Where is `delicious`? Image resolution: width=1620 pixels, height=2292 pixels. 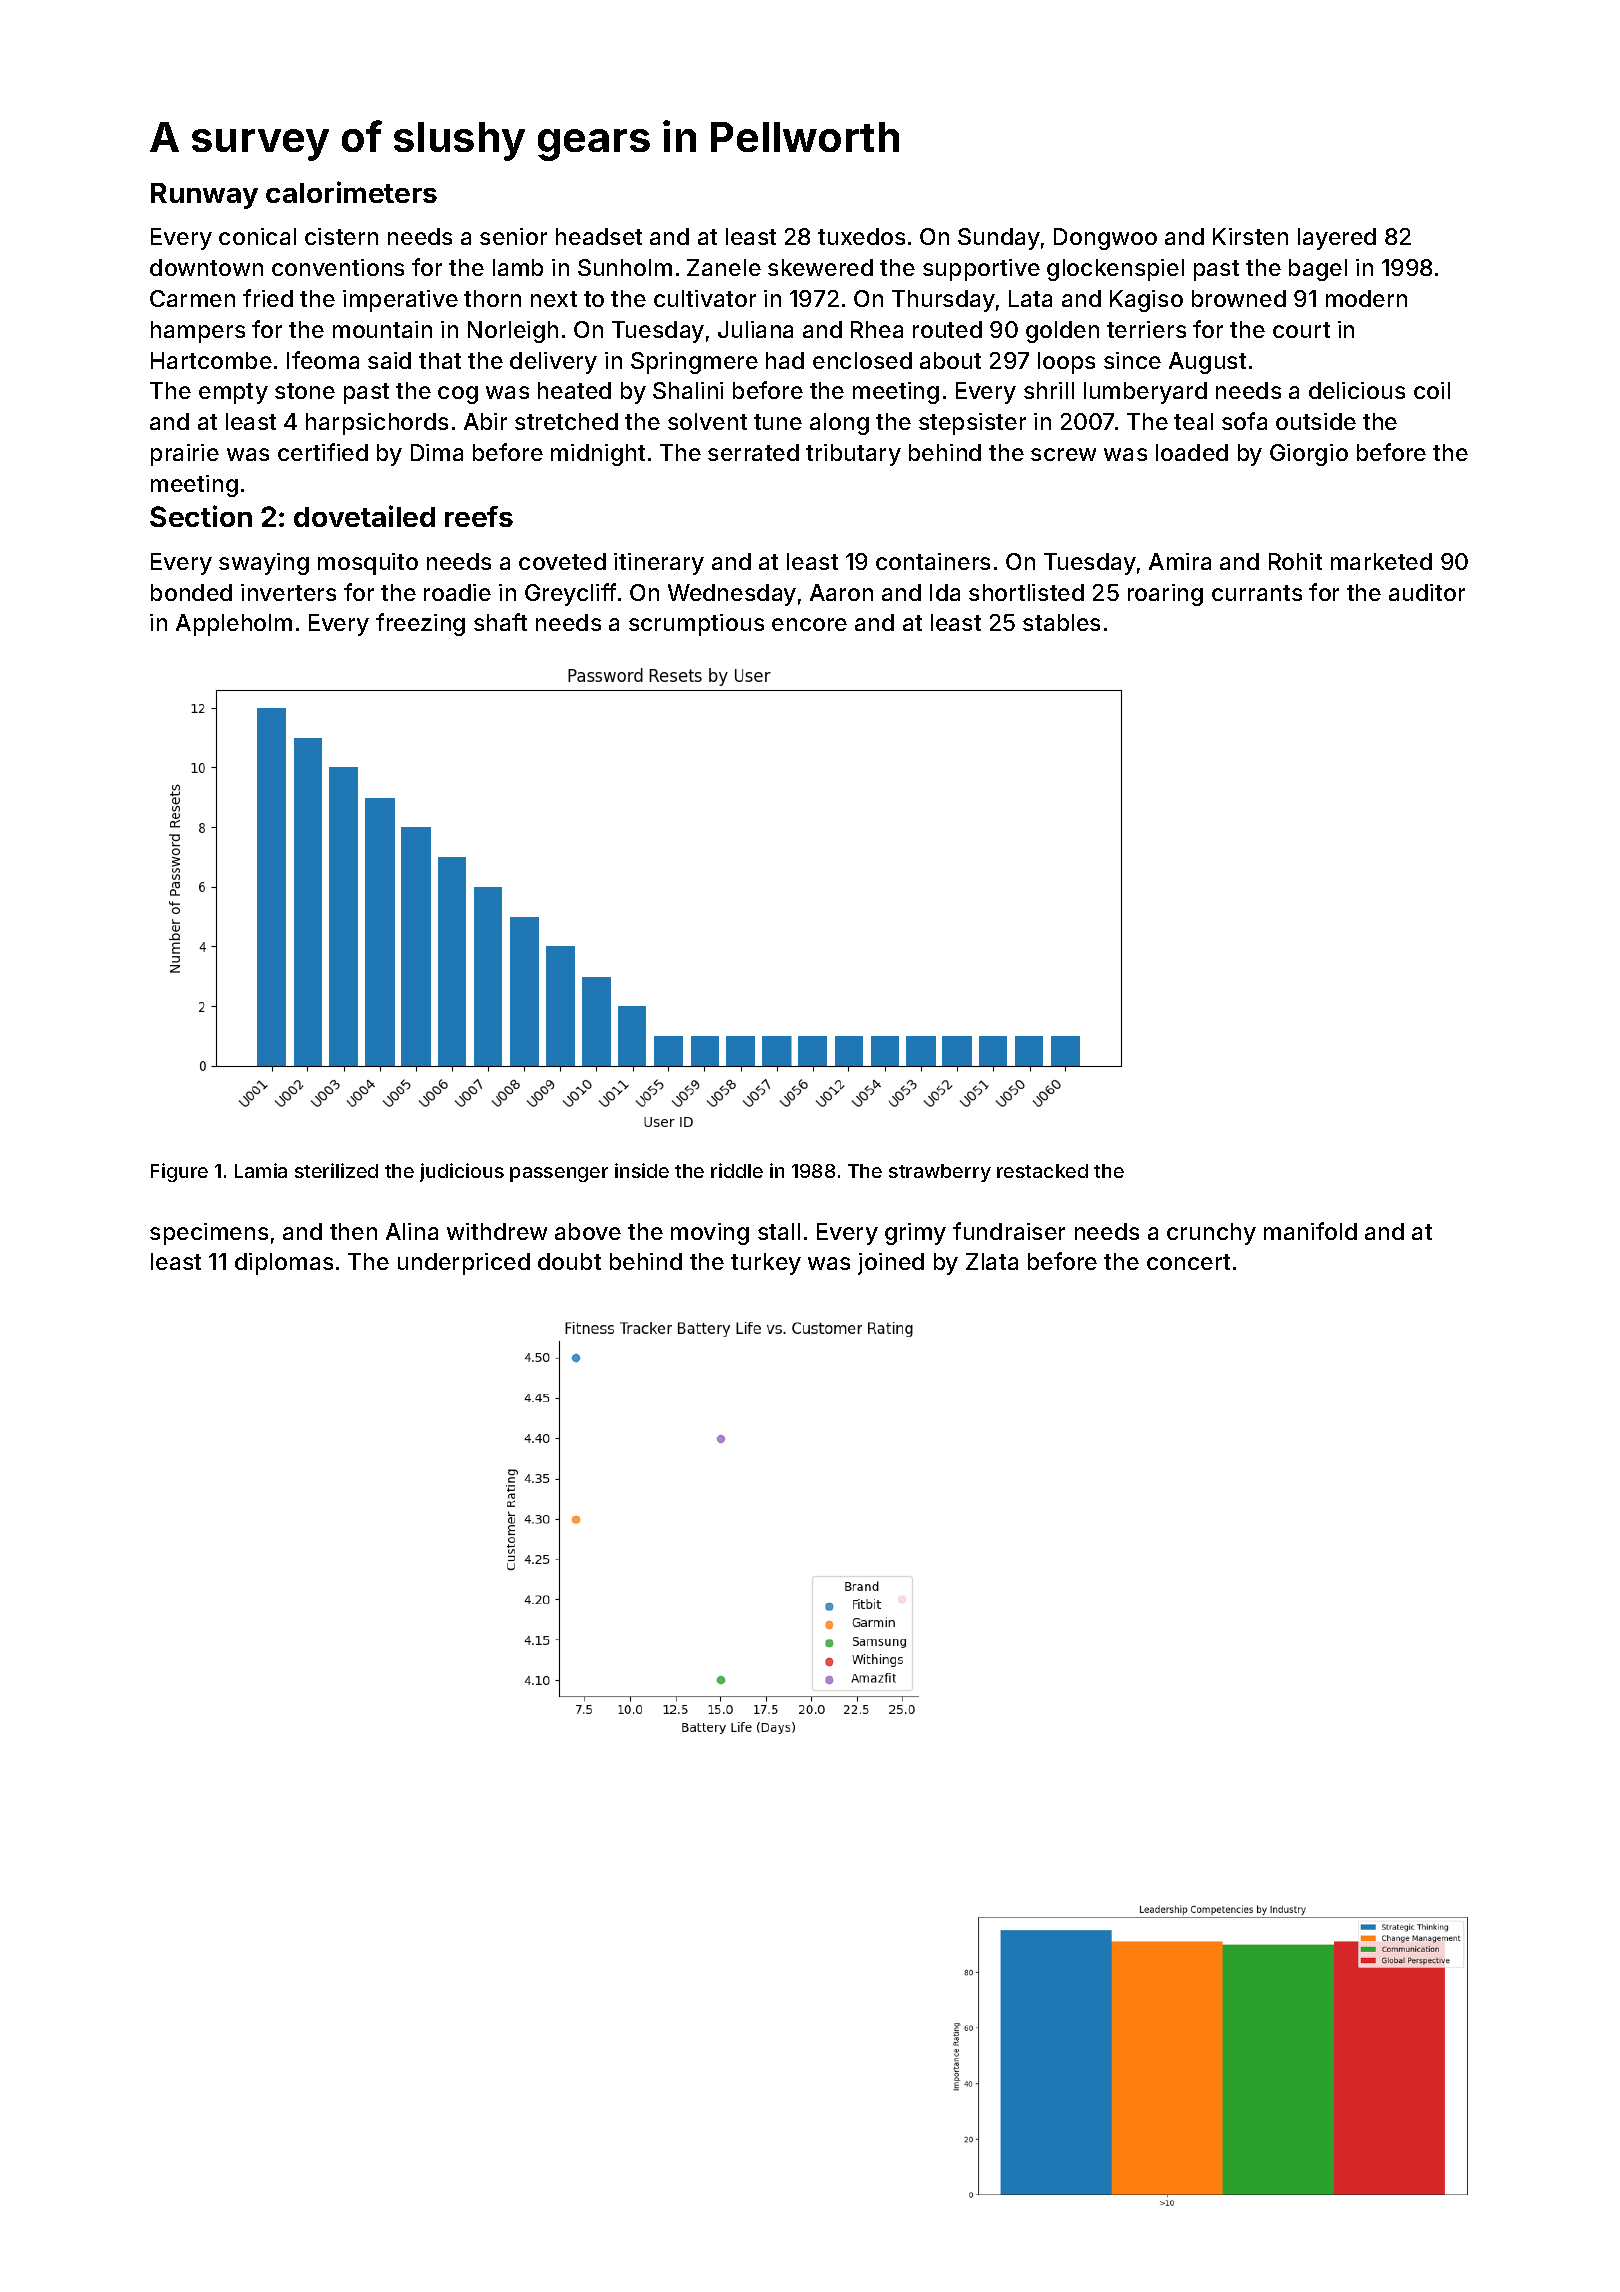 delicious is located at coordinates (1357, 390).
